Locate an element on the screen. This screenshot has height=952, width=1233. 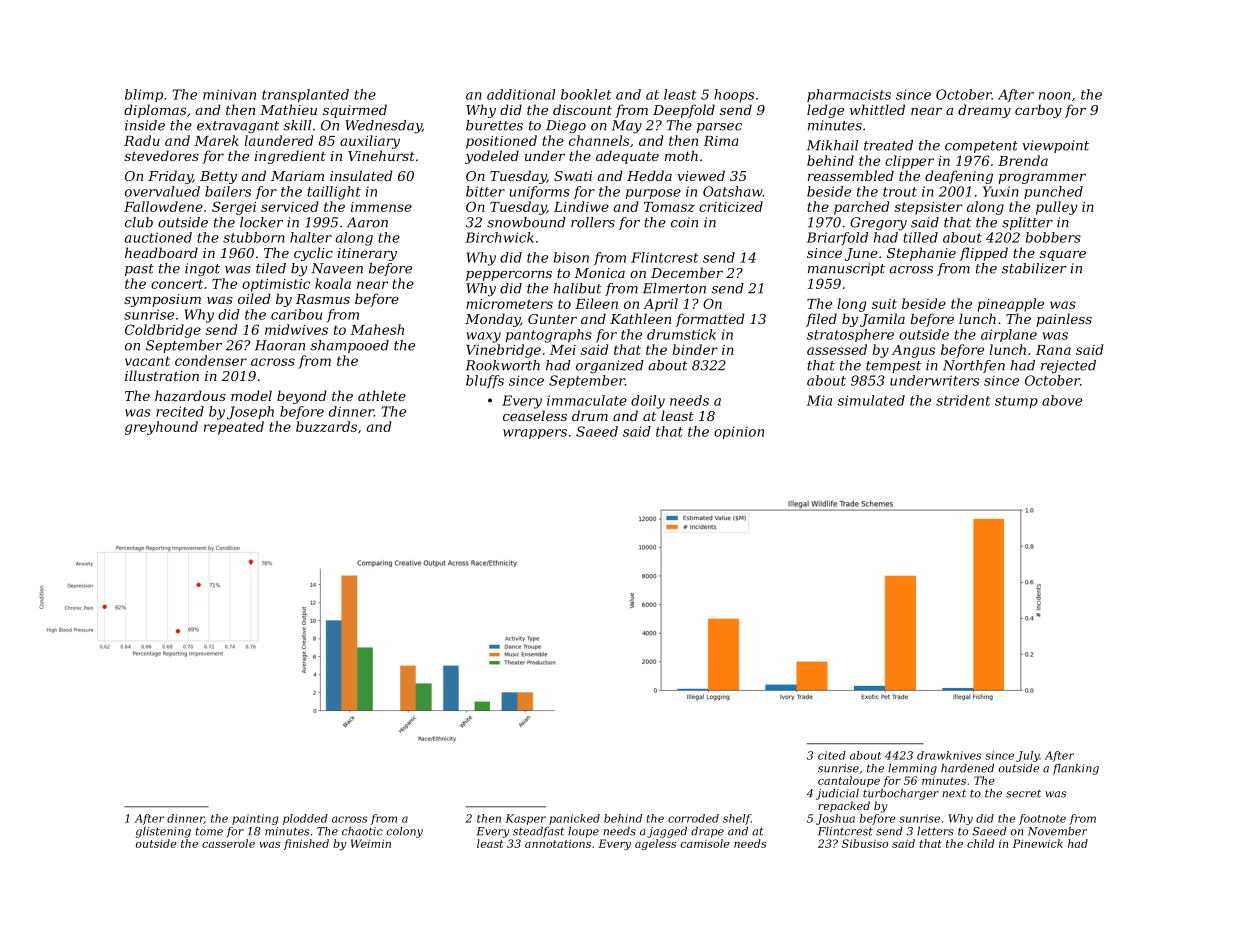
wrappers is located at coordinates (535, 434).
